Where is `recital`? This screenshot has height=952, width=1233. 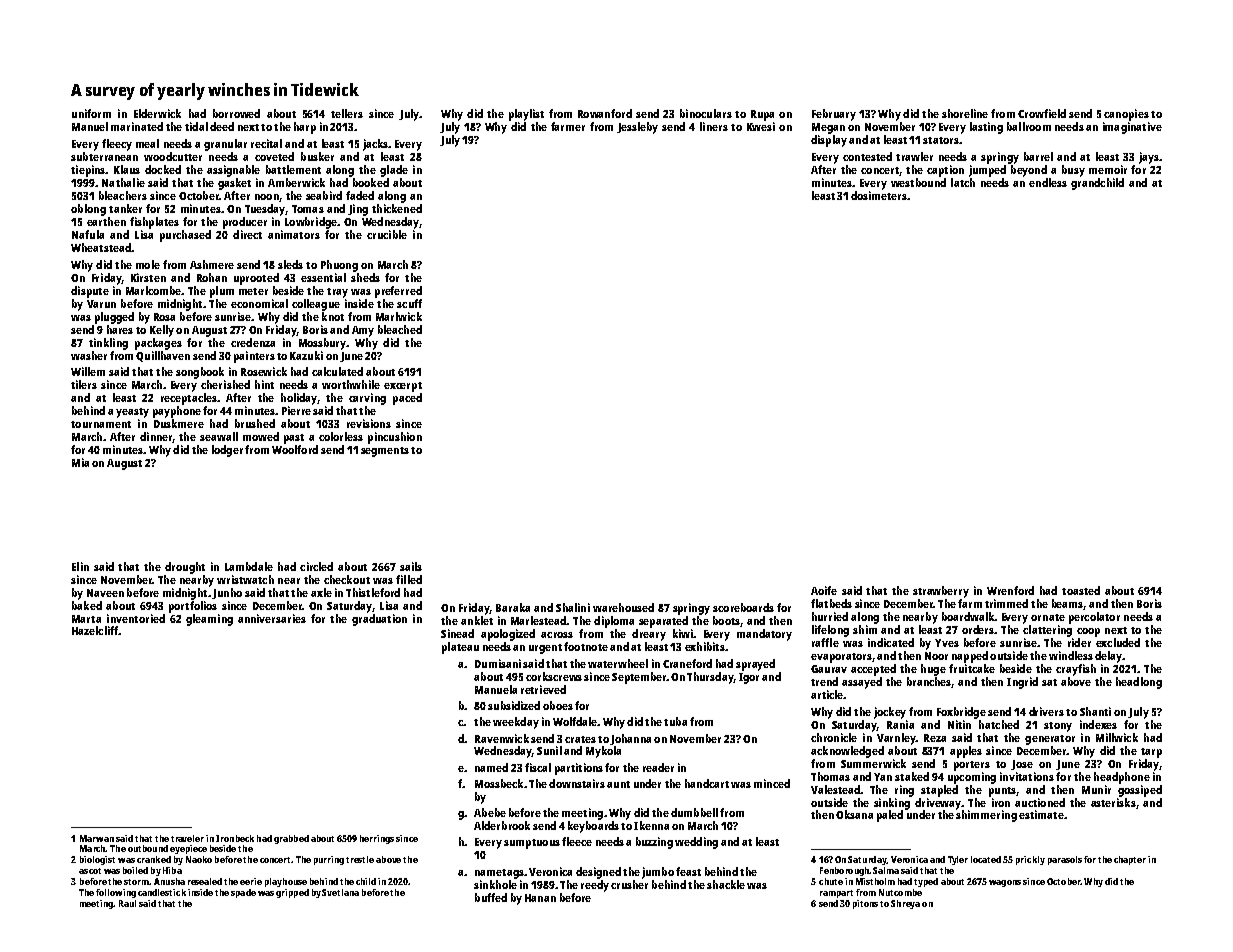
recital is located at coordinates (266, 143).
